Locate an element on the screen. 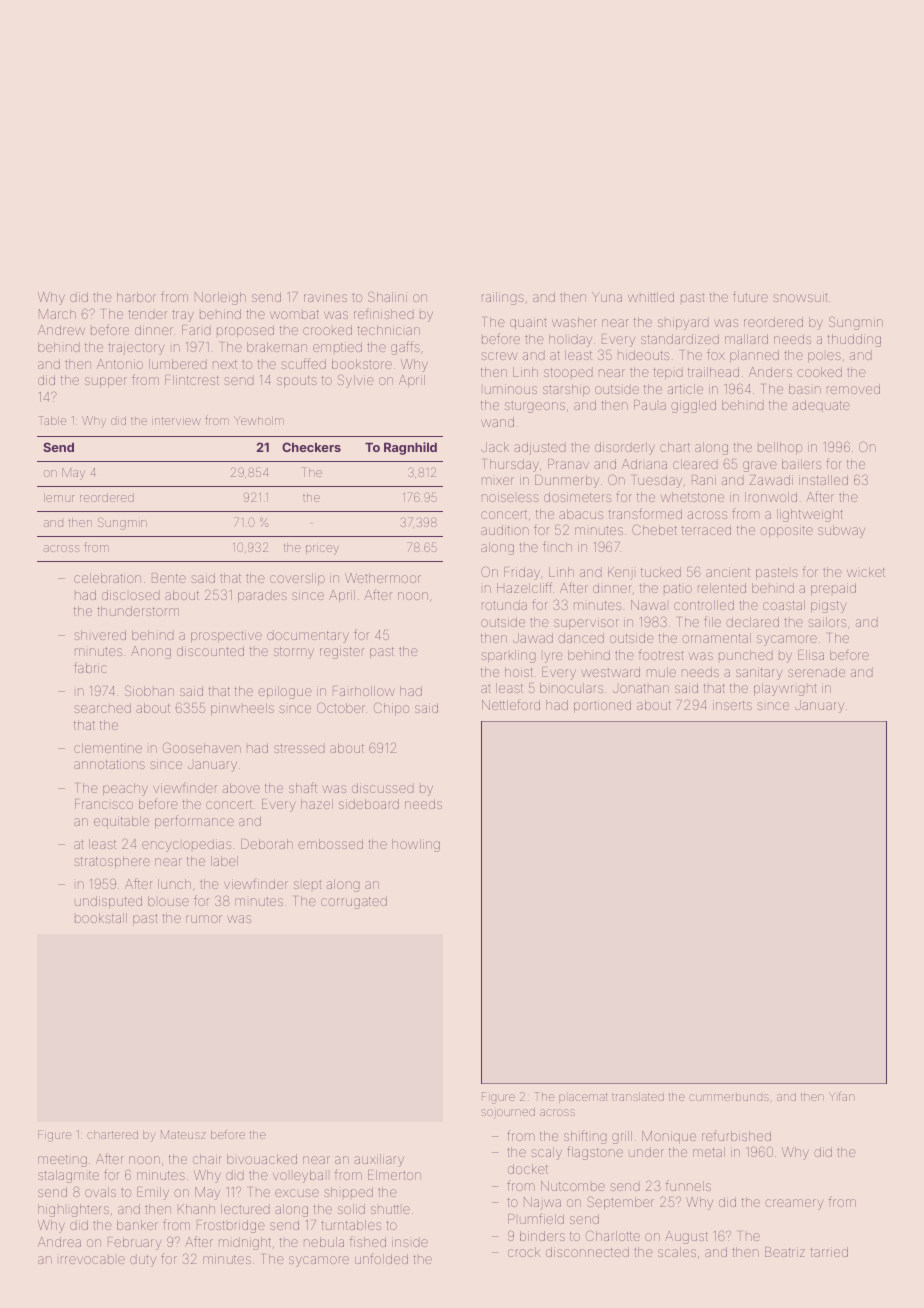 Image resolution: width=924 pixels, height=1308 pixels. corrugated is located at coordinates (354, 902).
